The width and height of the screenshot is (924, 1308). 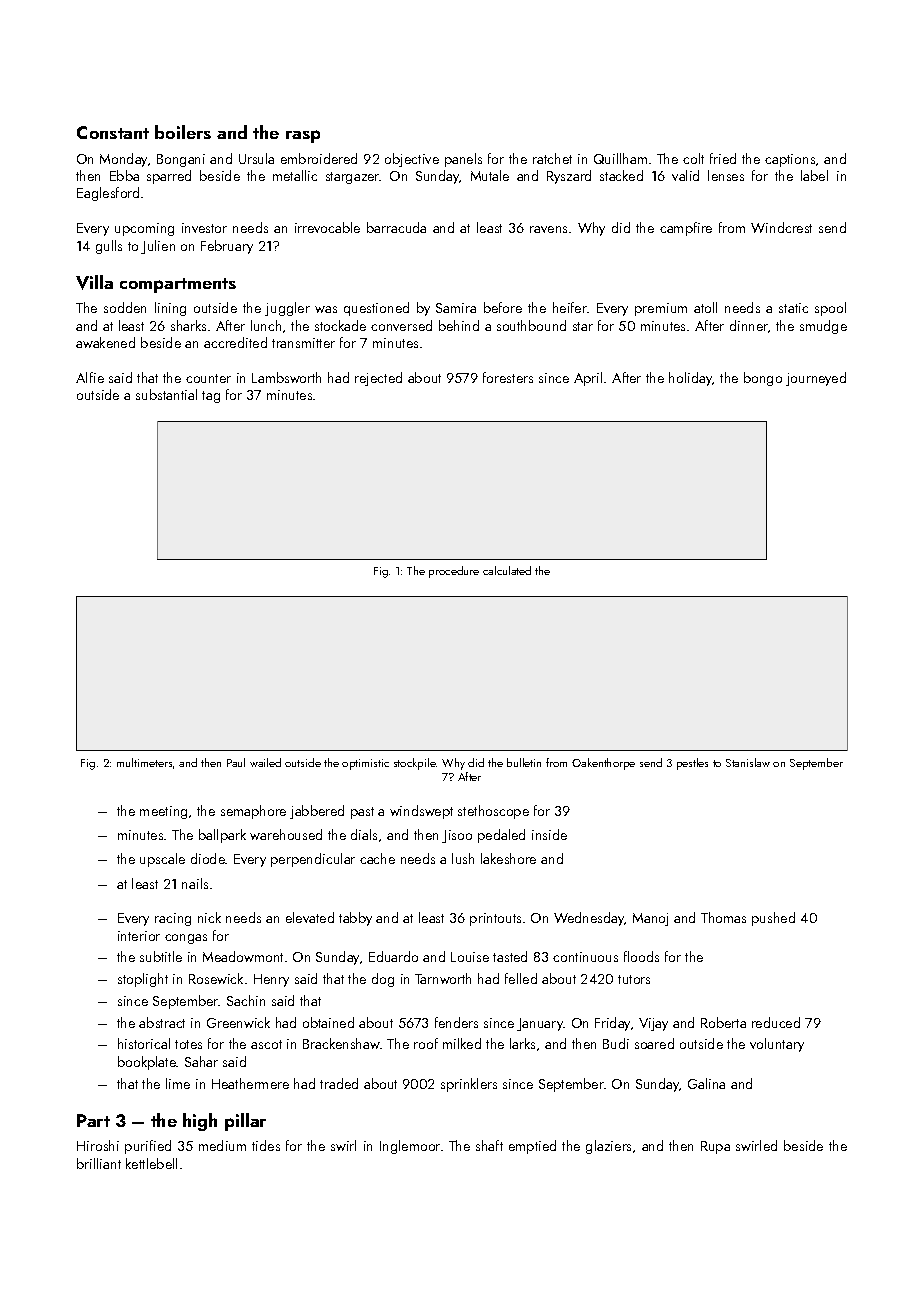 What do you see at coordinates (144, 762) in the screenshot?
I see `multimeters` at bounding box center [144, 762].
